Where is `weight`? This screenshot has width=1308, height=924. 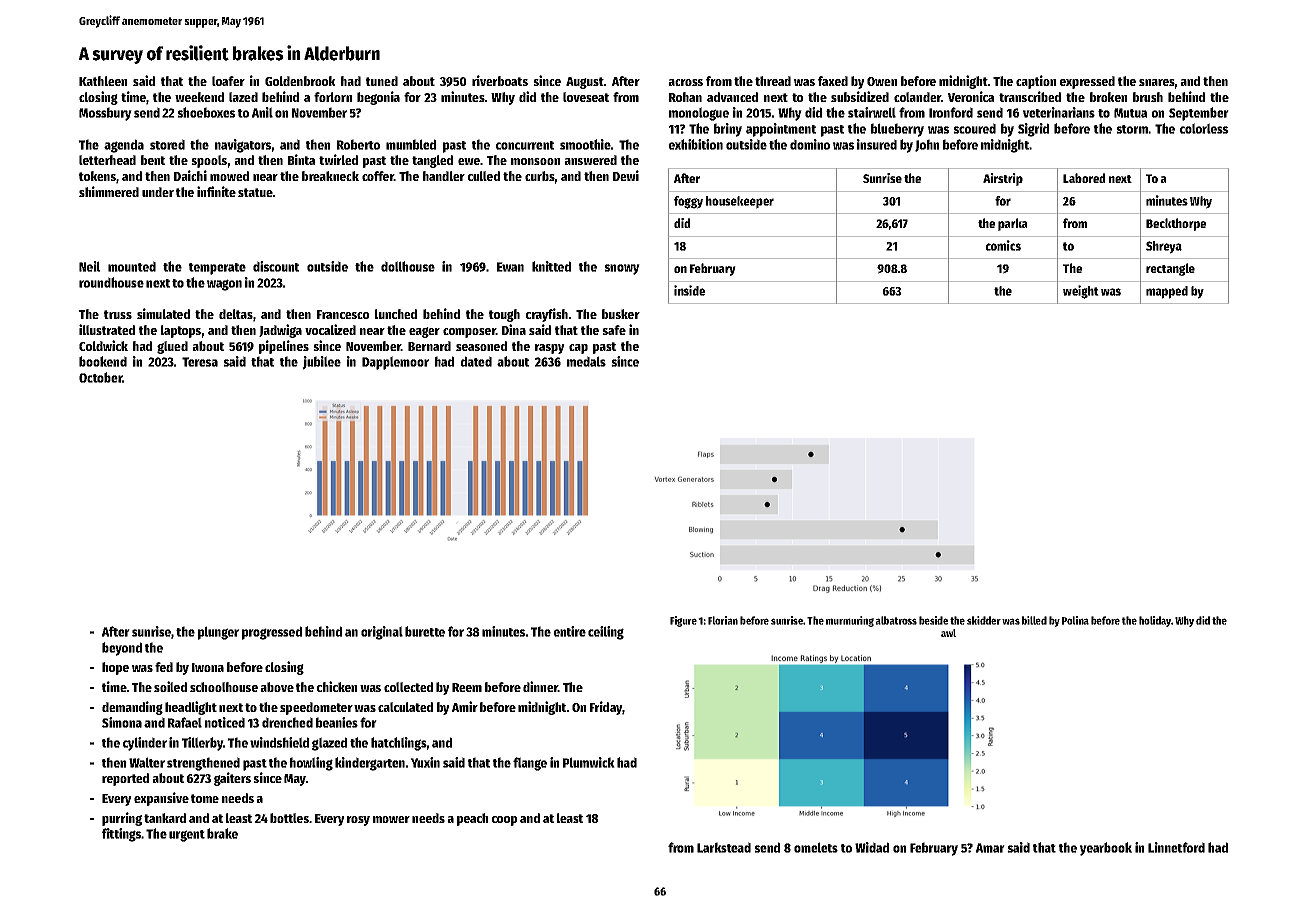 weight is located at coordinates (1081, 292).
